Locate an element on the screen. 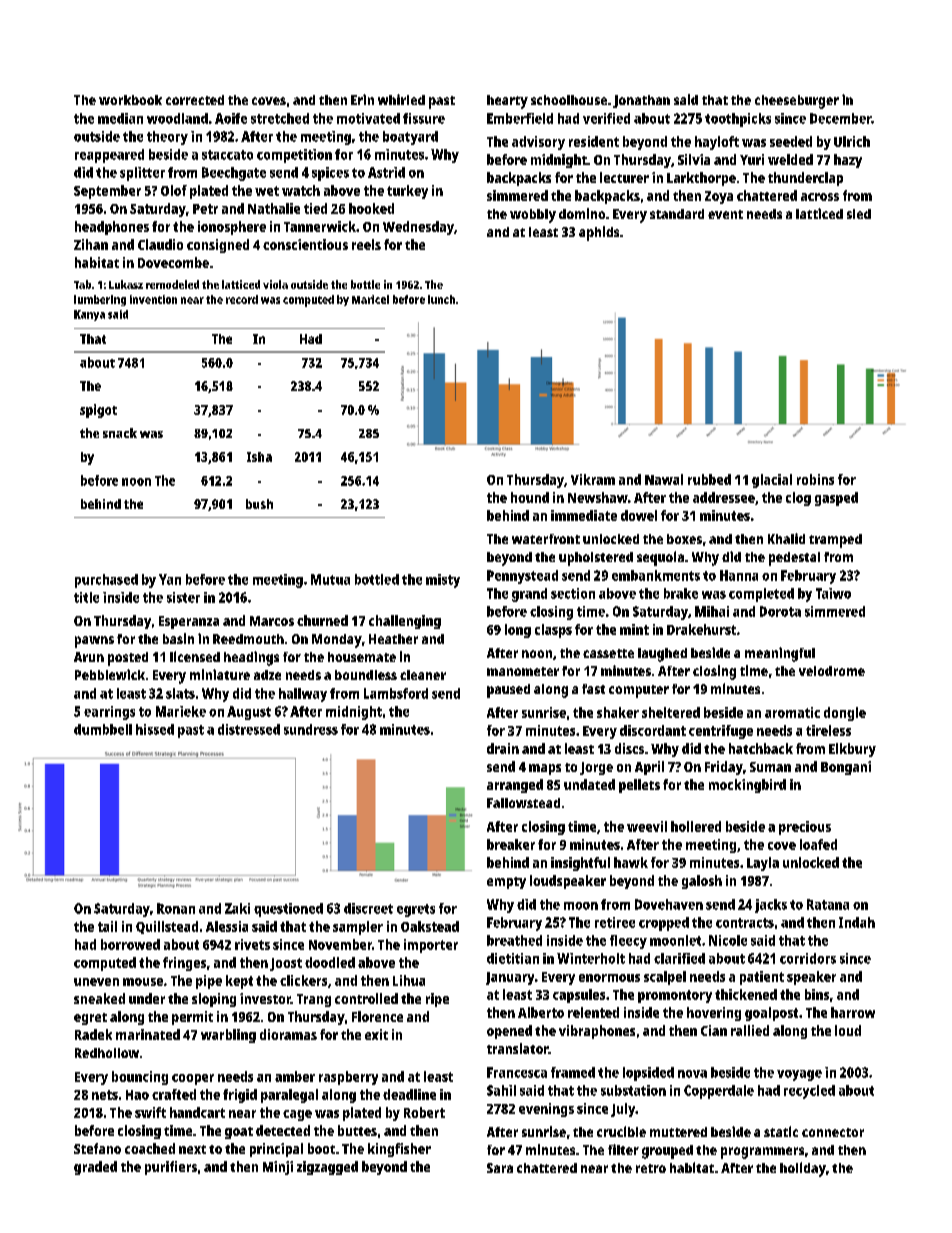  Isha is located at coordinates (259, 457).
